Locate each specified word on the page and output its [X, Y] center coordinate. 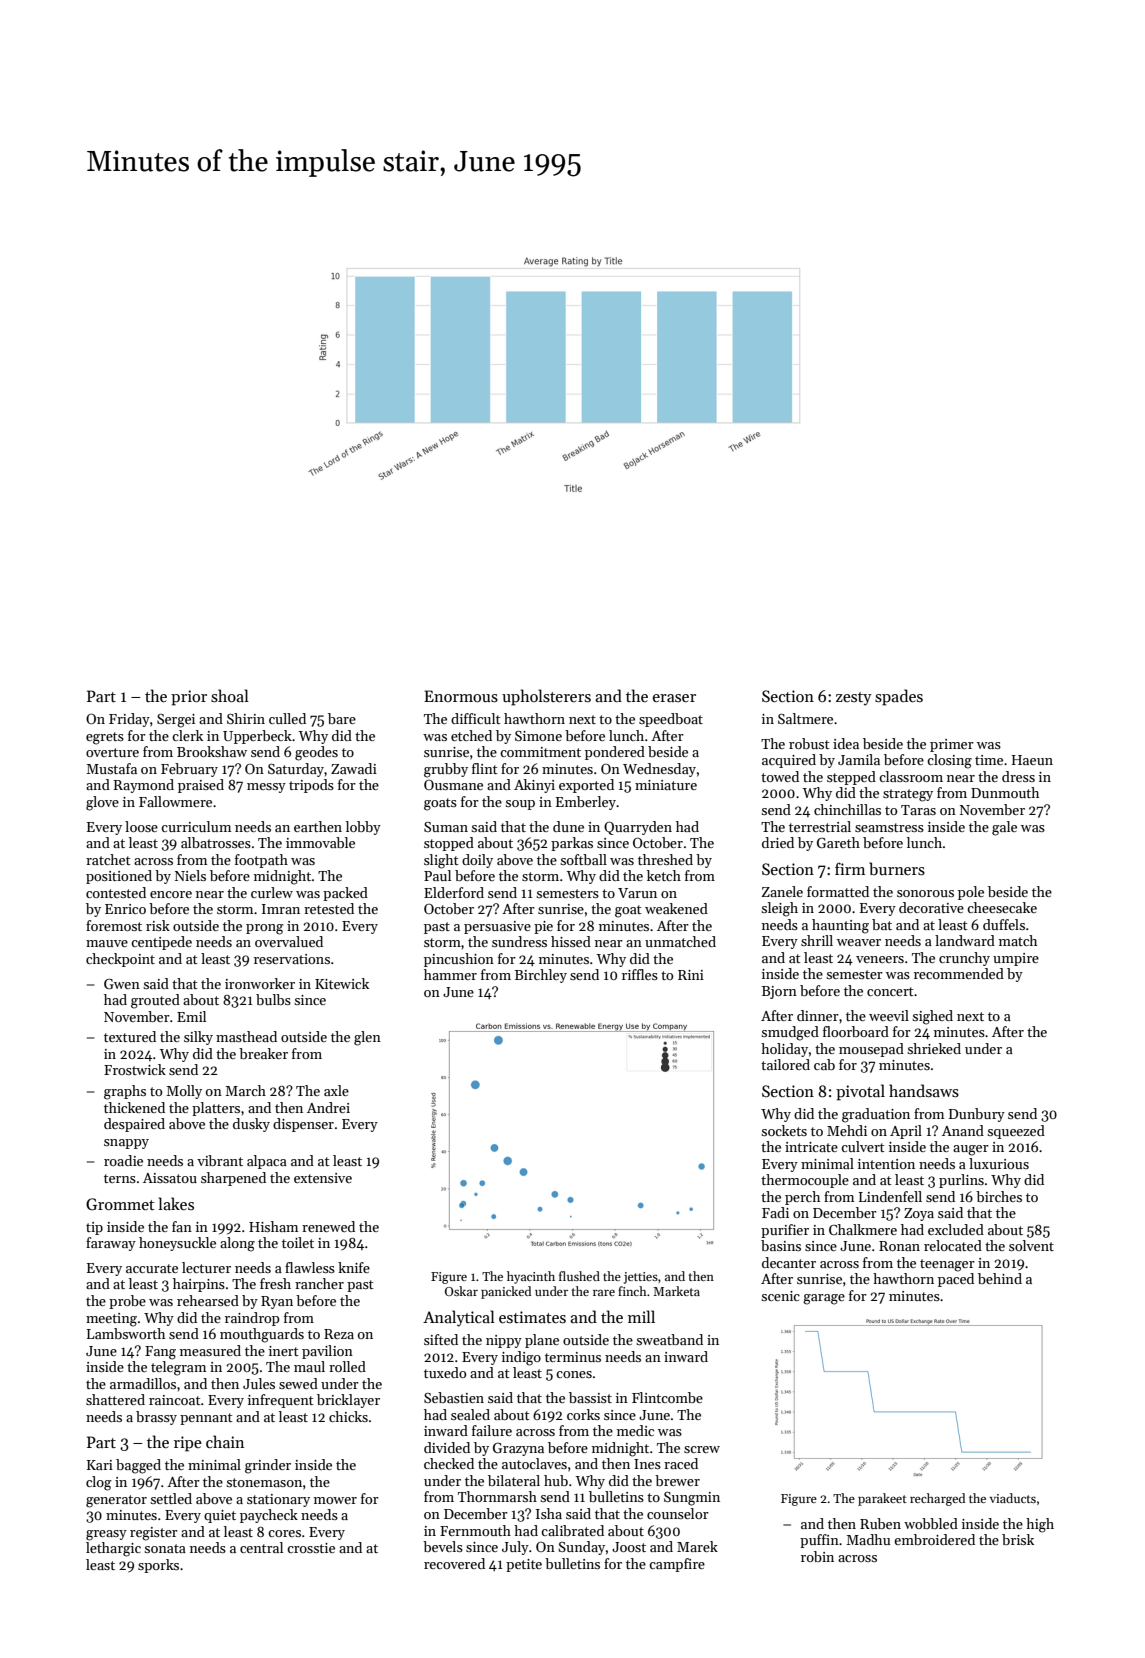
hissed [571, 941]
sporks [158, 1566]
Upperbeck [257, 737]
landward [965, 940]
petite [524, 1565]
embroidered [934, 1539]
